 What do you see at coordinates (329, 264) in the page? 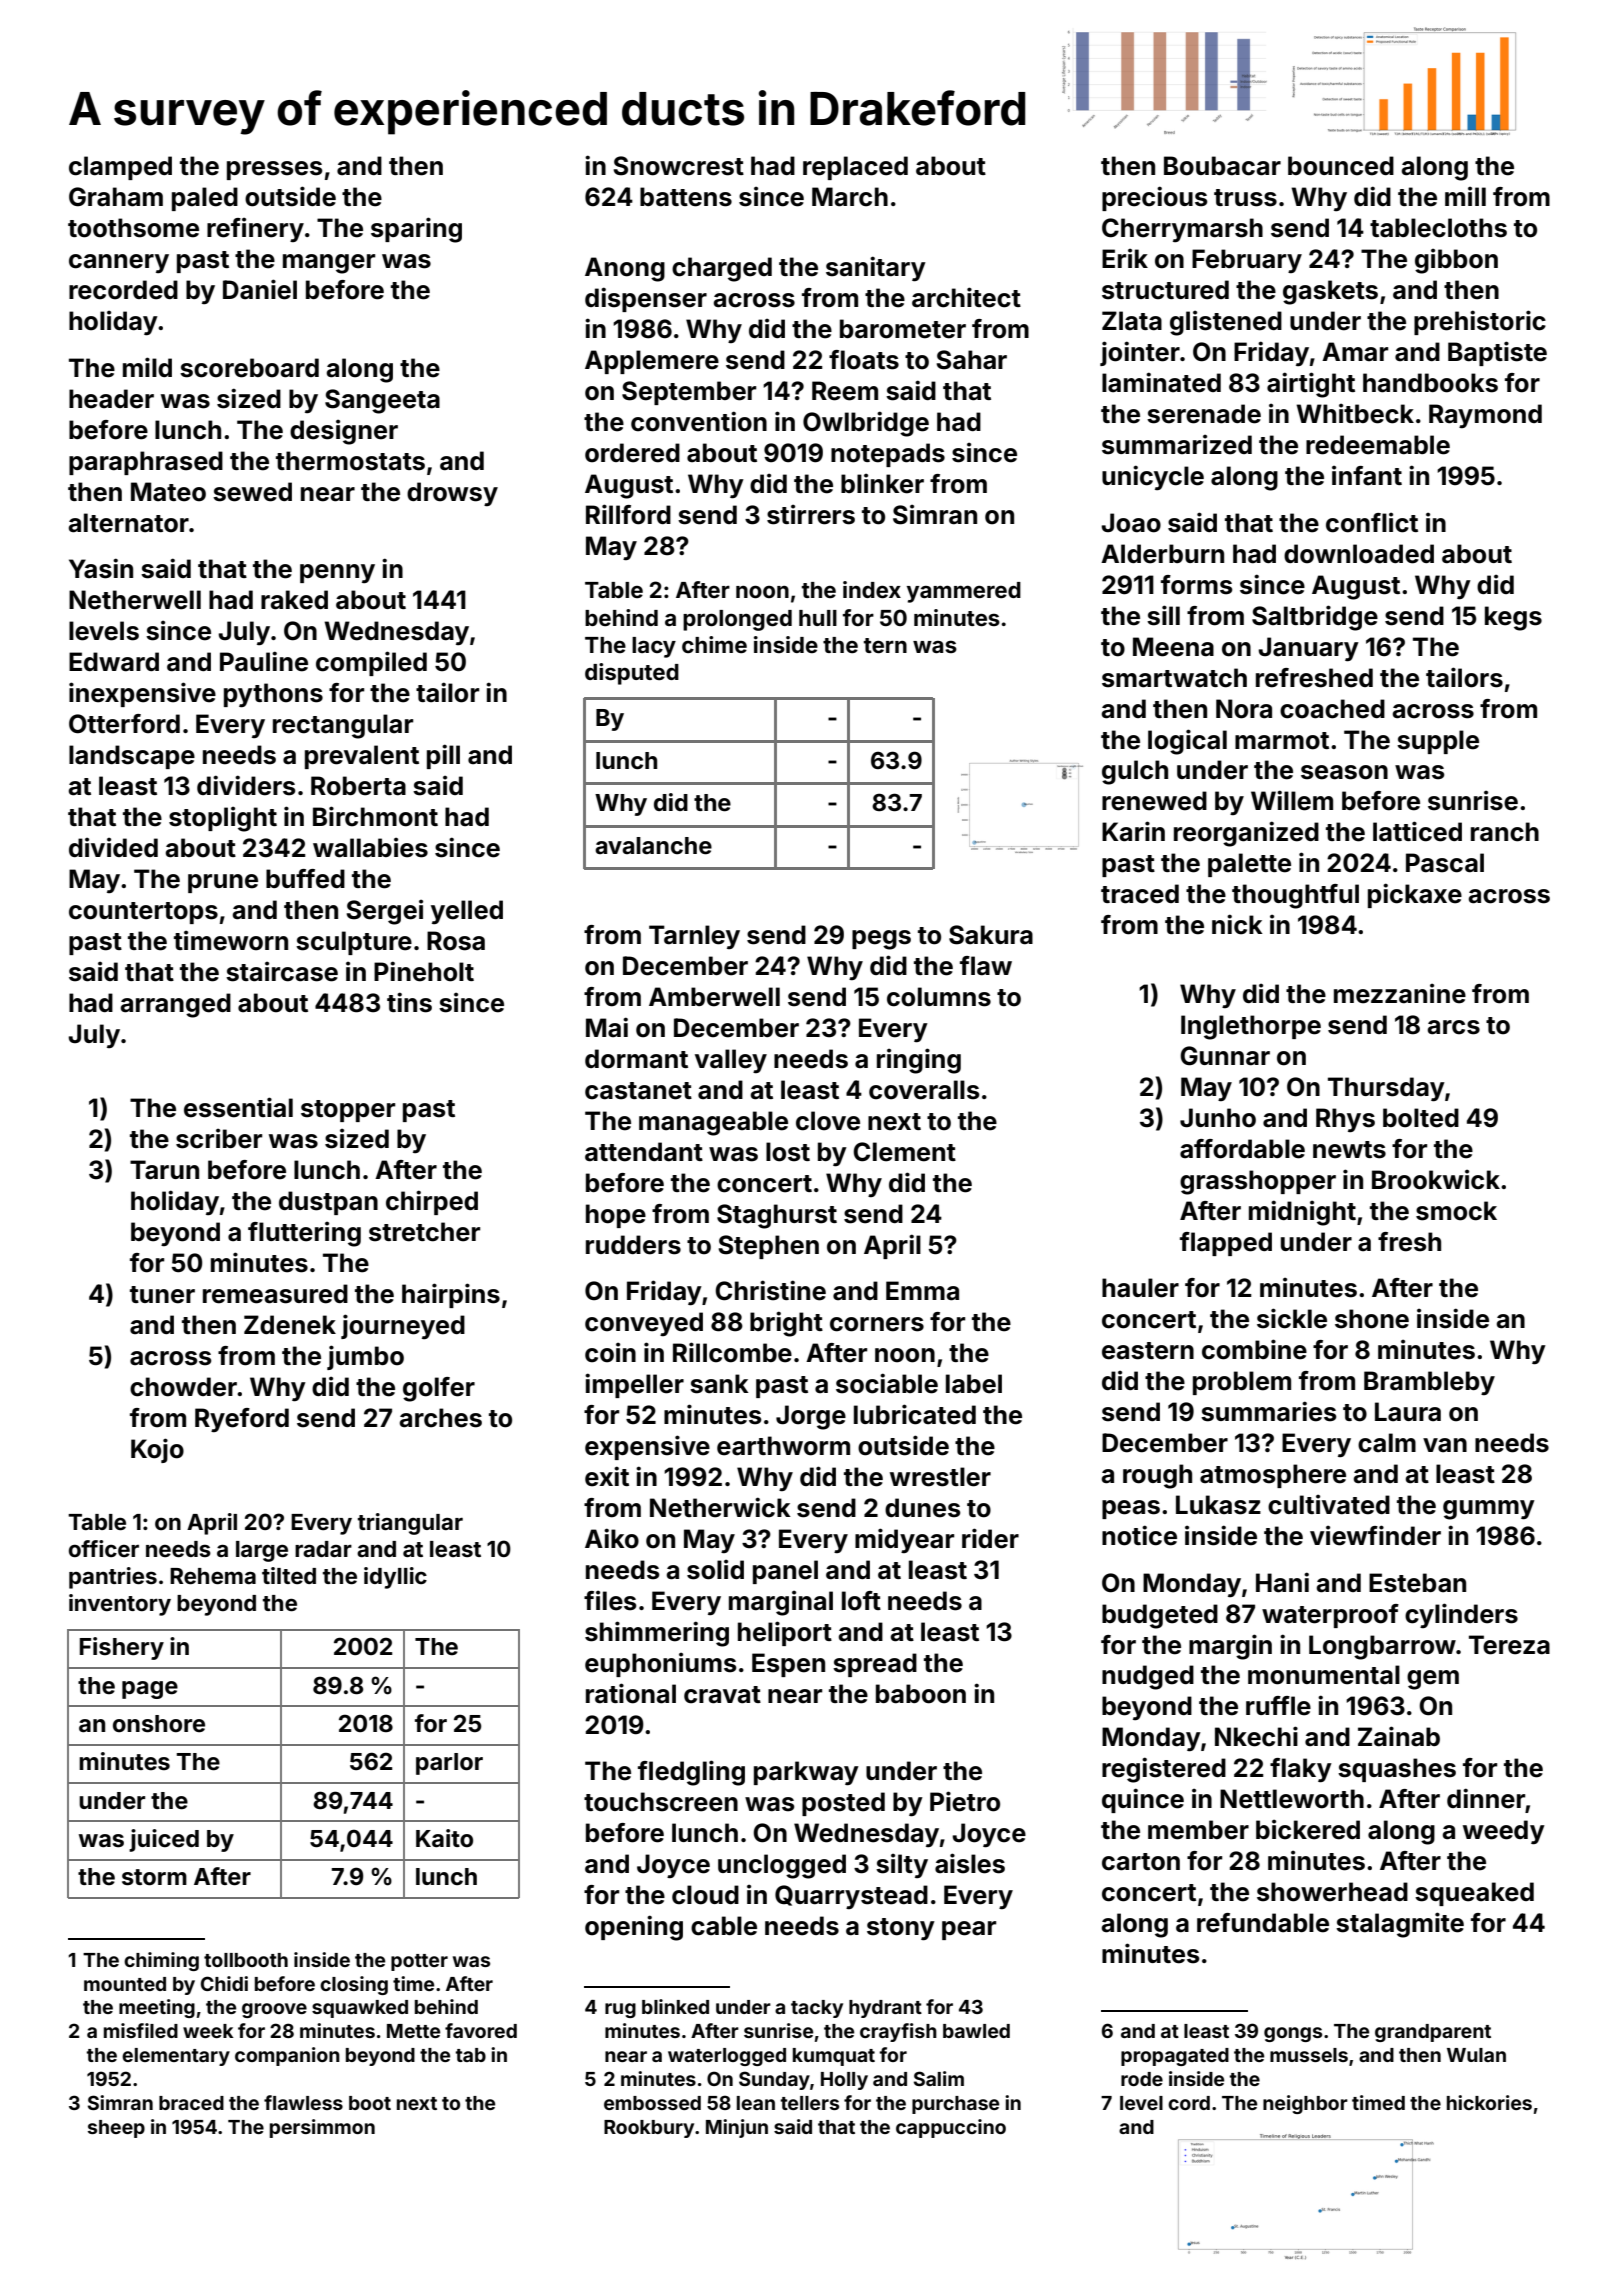
I see `manger` at bounding box center [329, 264].
